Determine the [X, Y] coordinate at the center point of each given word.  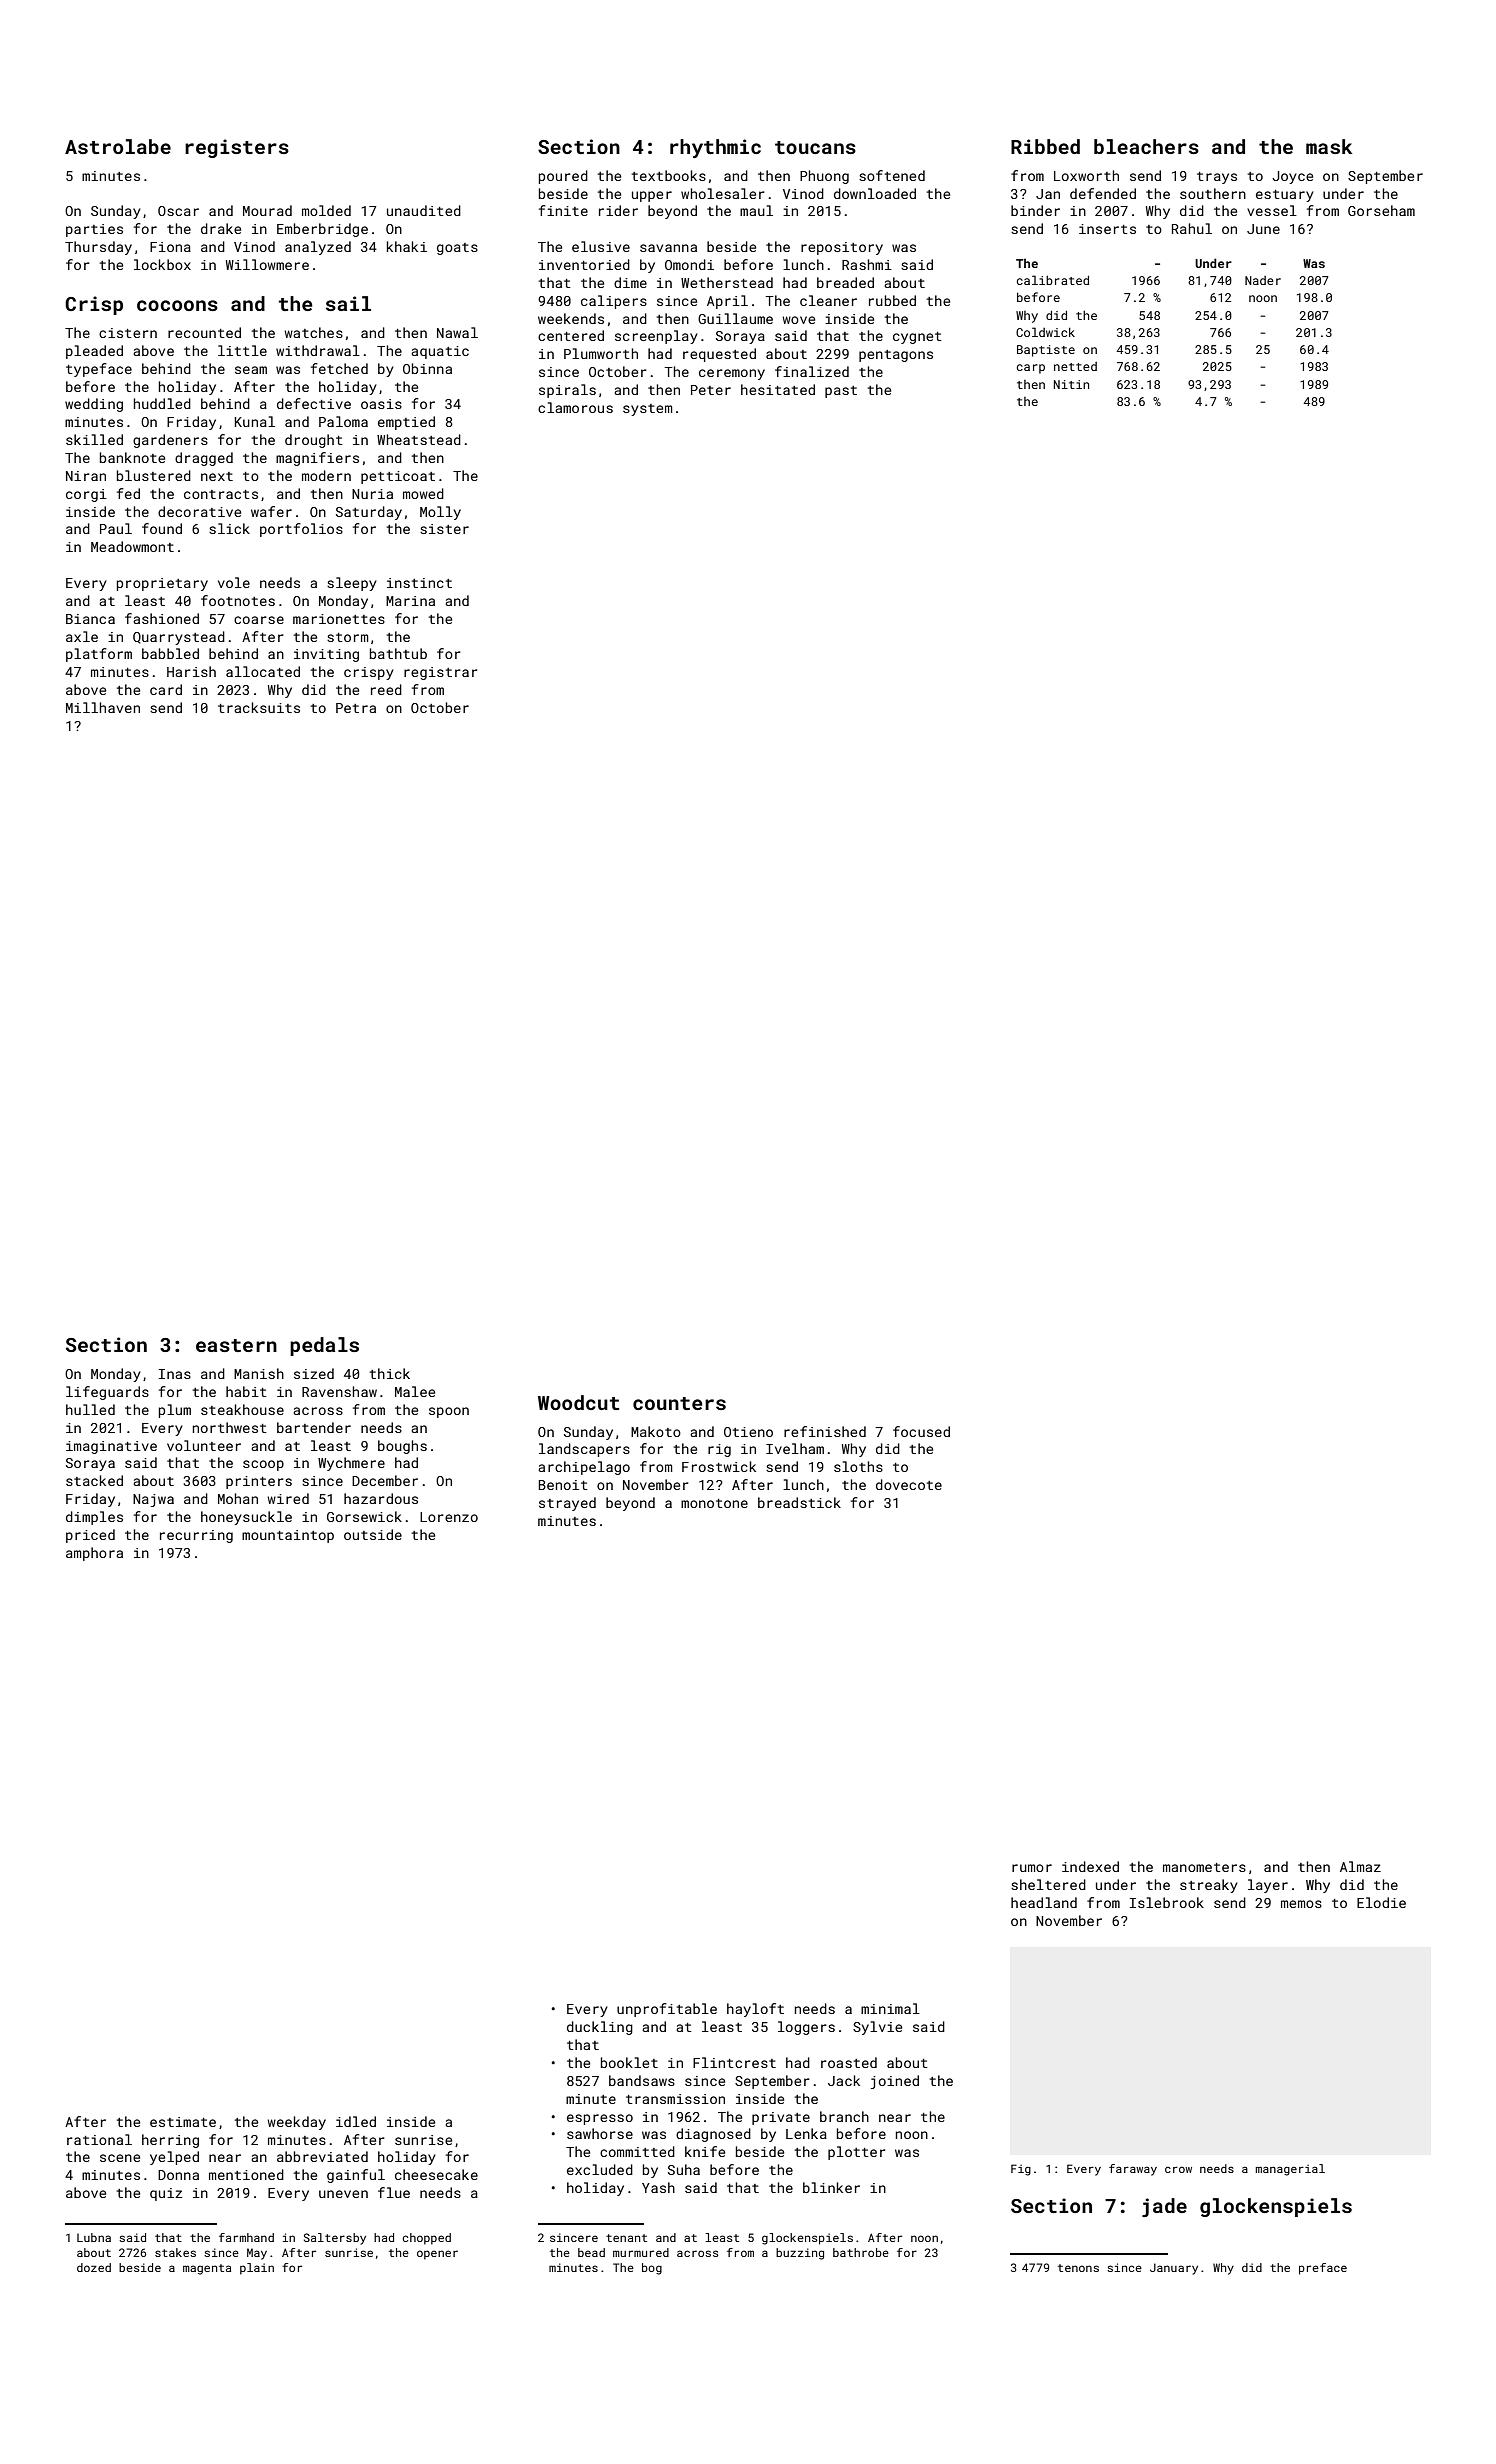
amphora [94, 1554]
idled [356, 2121]
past [841, 392]
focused [921, 1431]
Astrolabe [118, 146]
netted [1075, 366]
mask [1329, 146]
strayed [567, 1504]
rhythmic [715, 148]
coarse [259, 620]
